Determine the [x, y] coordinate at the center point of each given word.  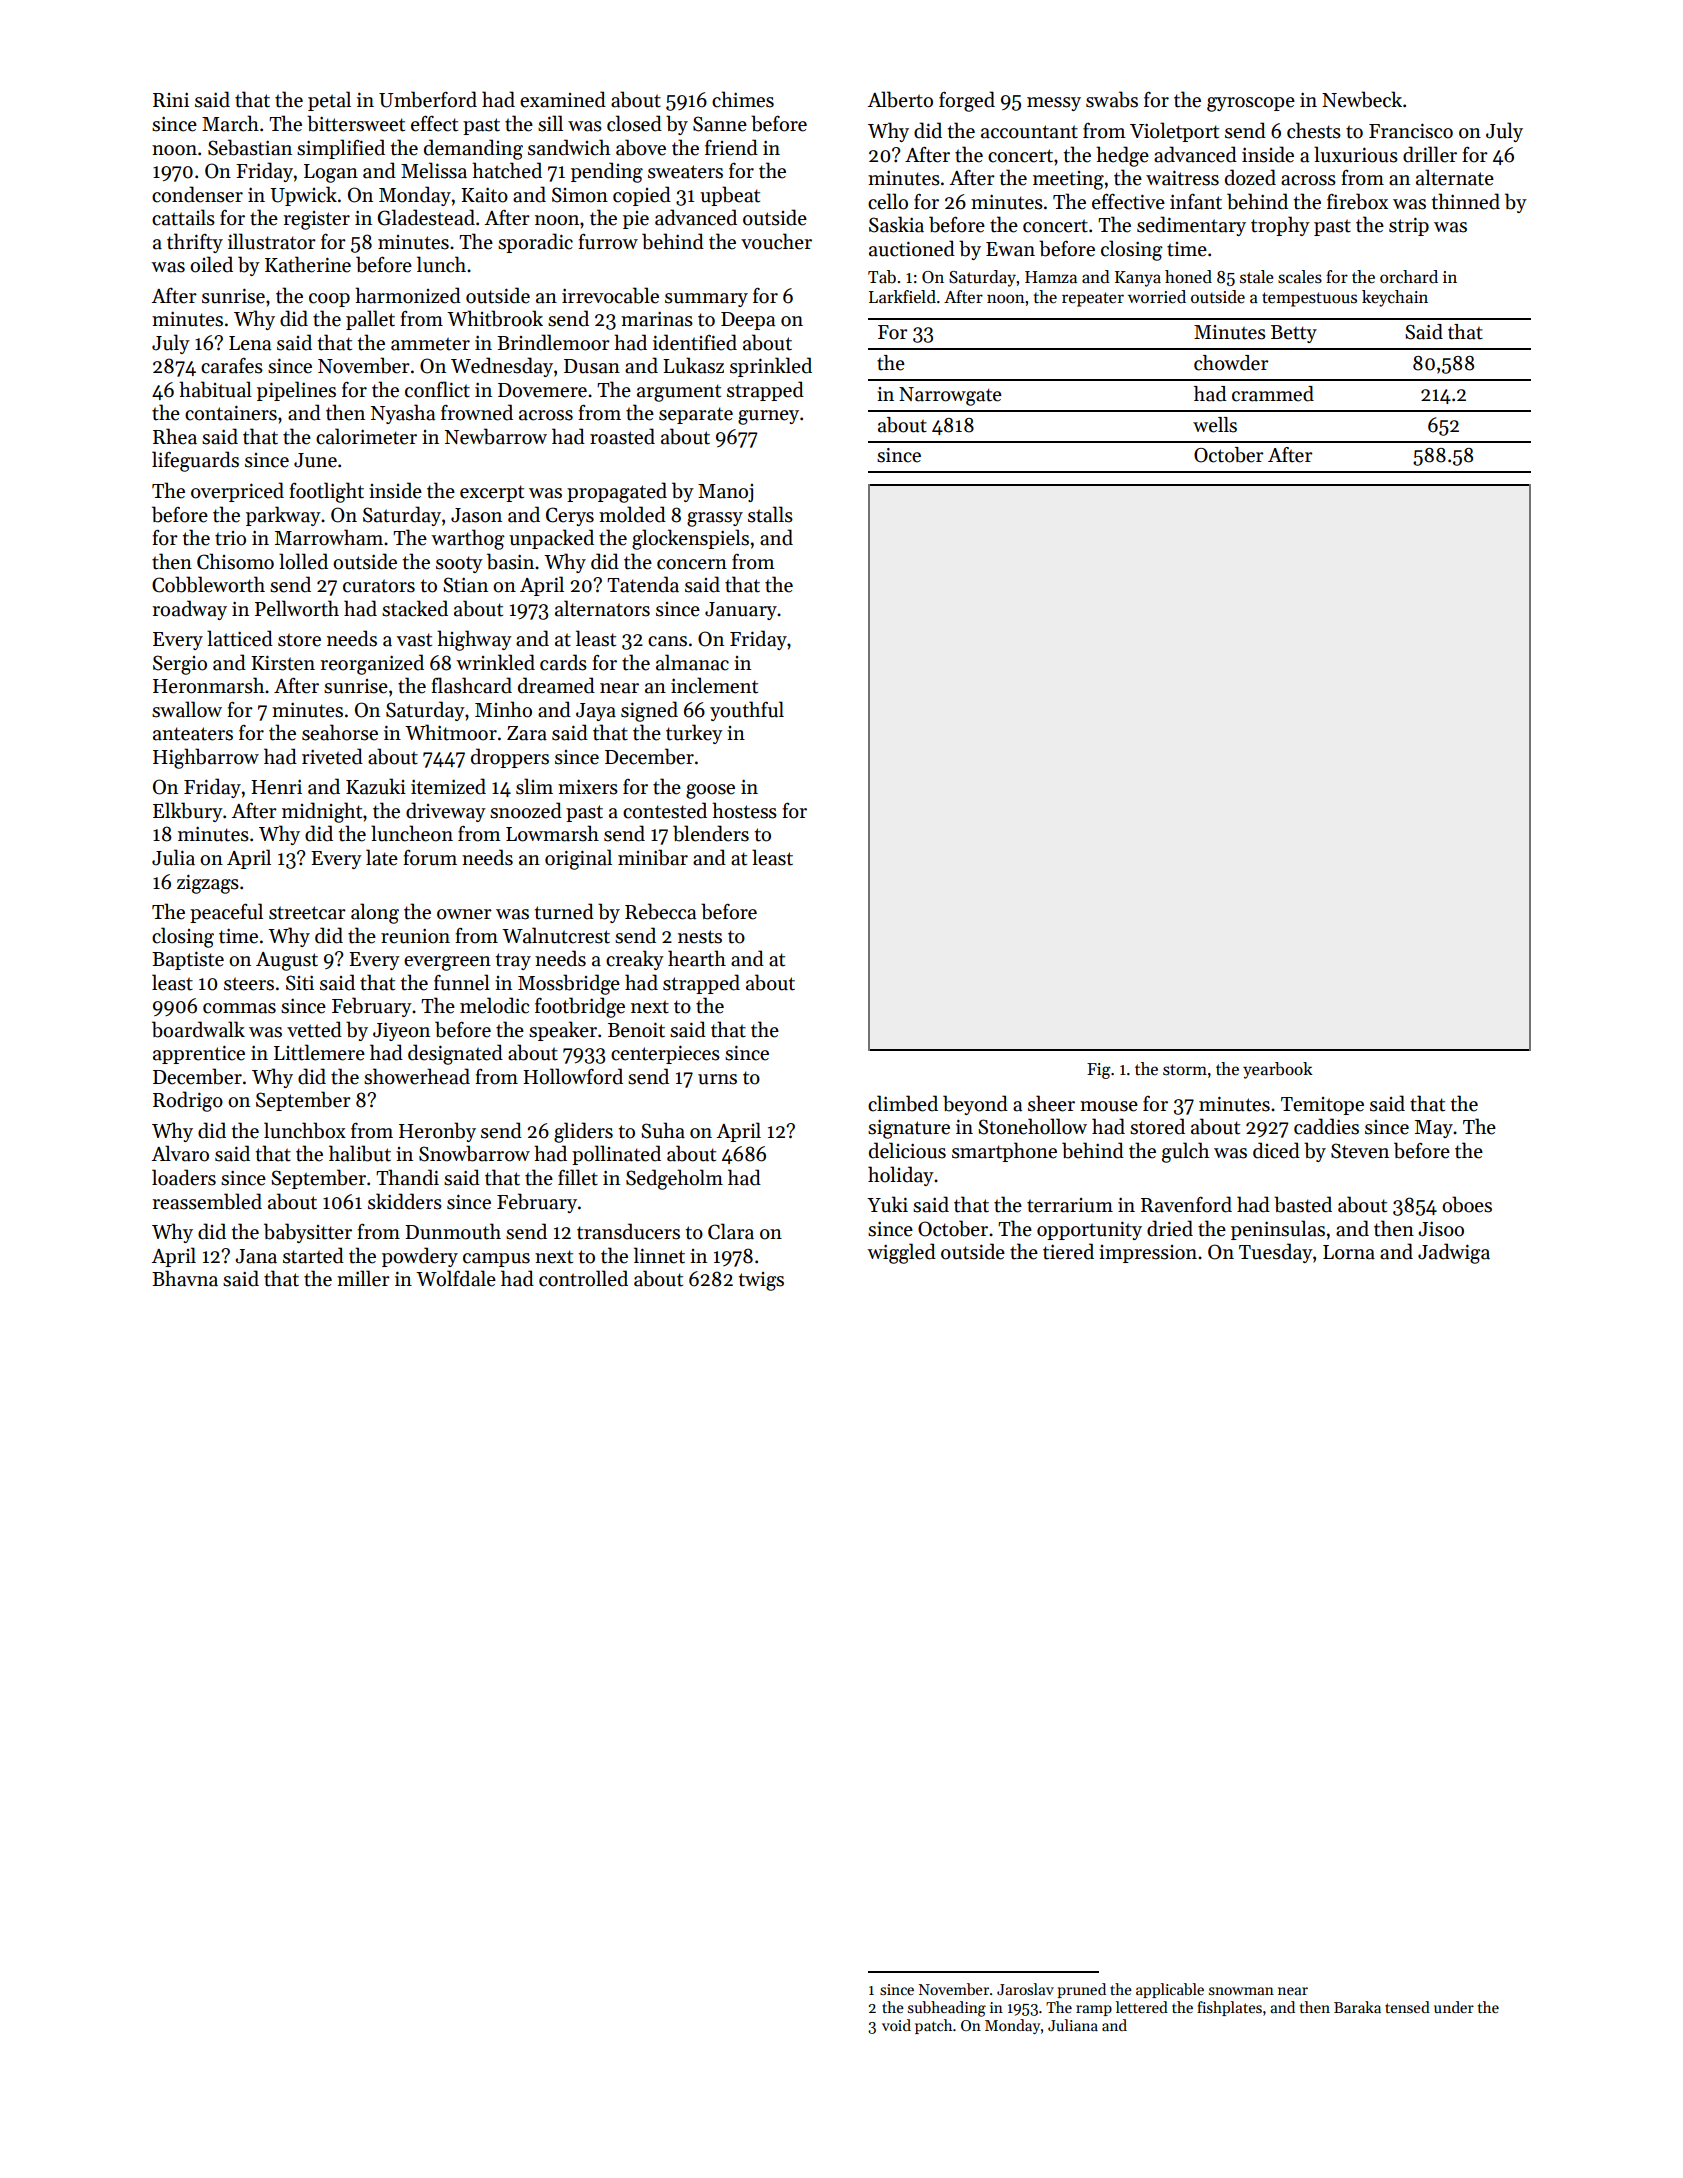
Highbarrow [206, 758]
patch [933, 2026]
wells [1215, 425]
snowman [1241, 1991]
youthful [747, 711]
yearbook [1278, 1070]
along [375, 913]
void [896, 2025]
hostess [744, 810]
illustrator [272, 241]
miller [363, 1278]
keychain [1395, 298]
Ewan [1010, 249]
